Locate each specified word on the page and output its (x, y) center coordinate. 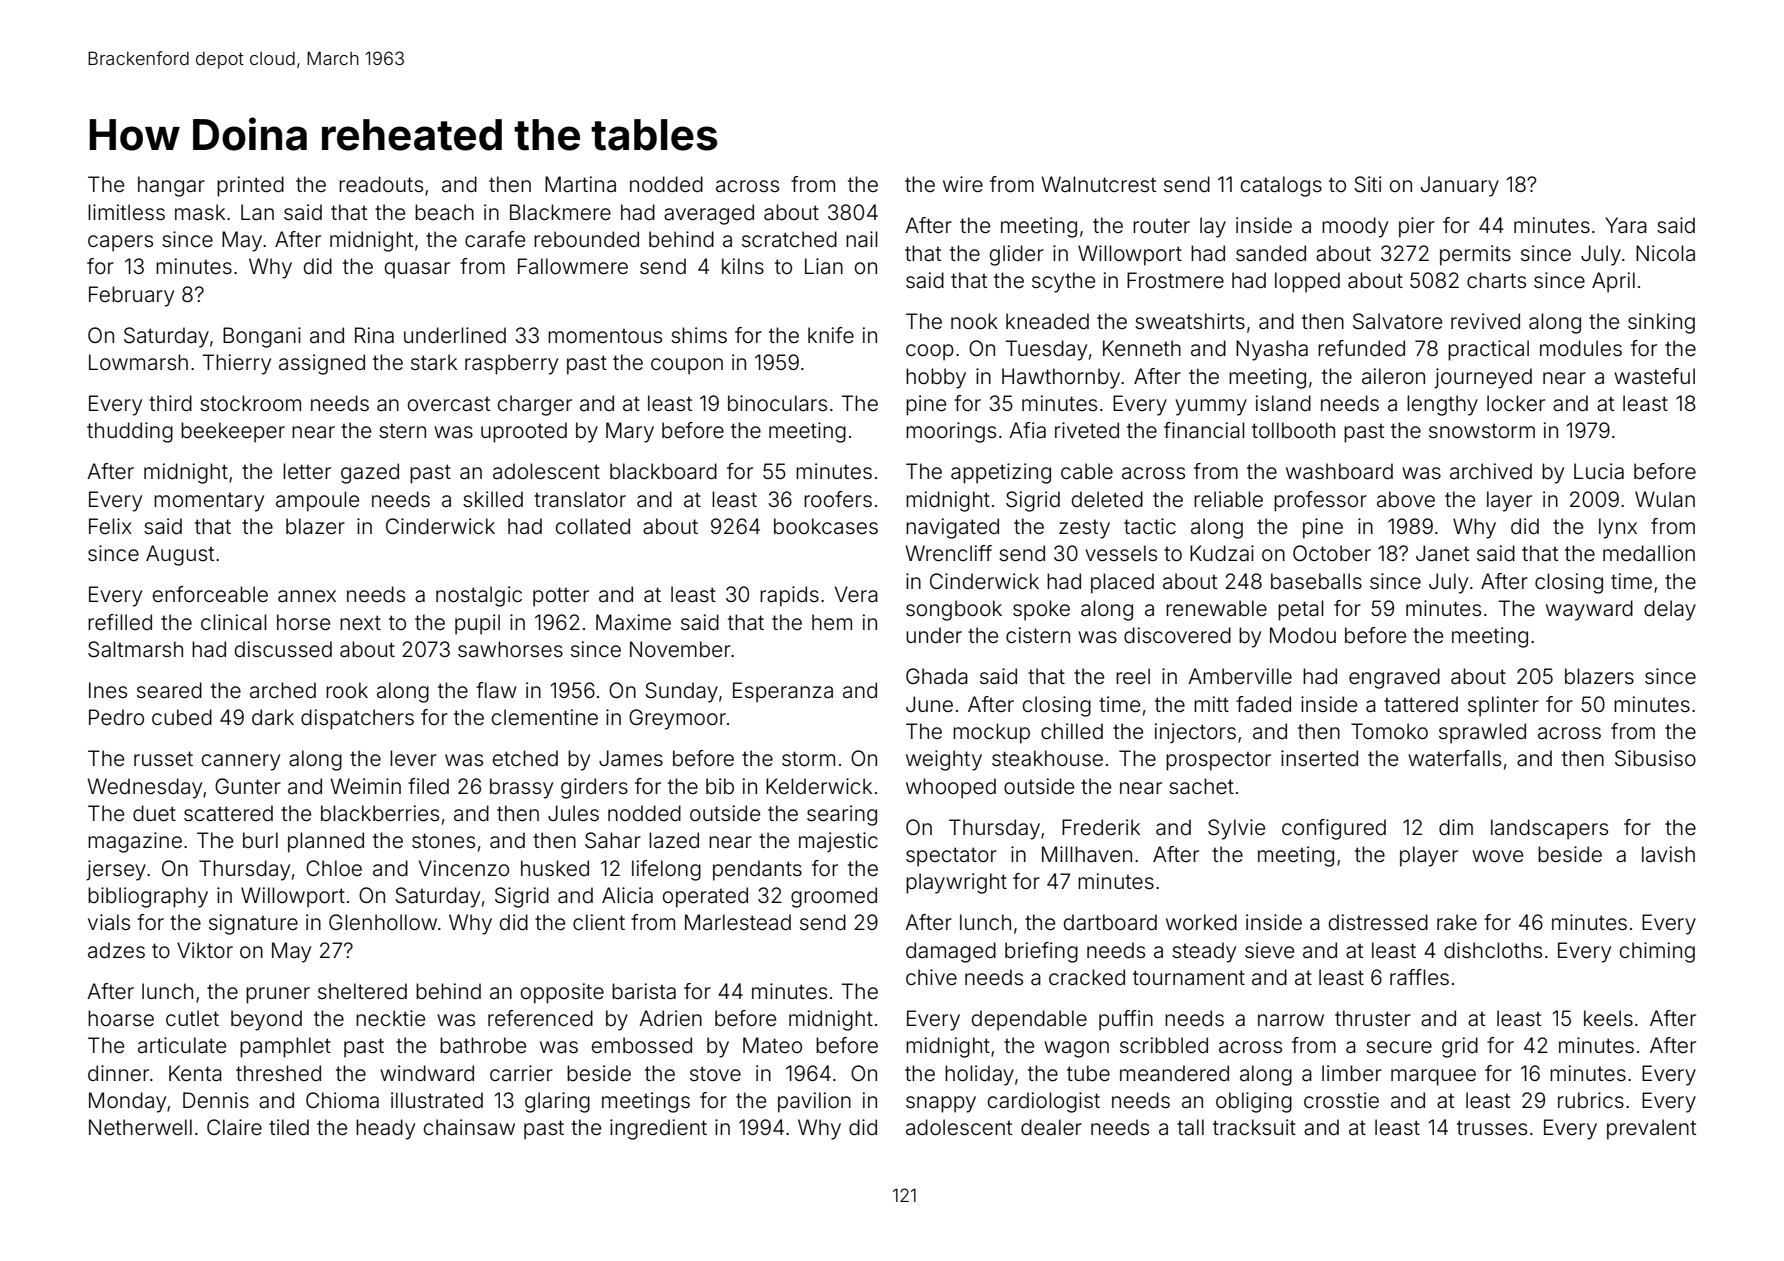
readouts (381, 184)
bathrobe (483, 1045)
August (180, 555)
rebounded (586, 239)
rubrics (1591, 1100)
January (1460, 186)
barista (644, 991)
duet (154, 813)
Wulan (1665, 499)
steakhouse (1047, 758)
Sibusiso (1655, 758)
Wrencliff (949, 553)
